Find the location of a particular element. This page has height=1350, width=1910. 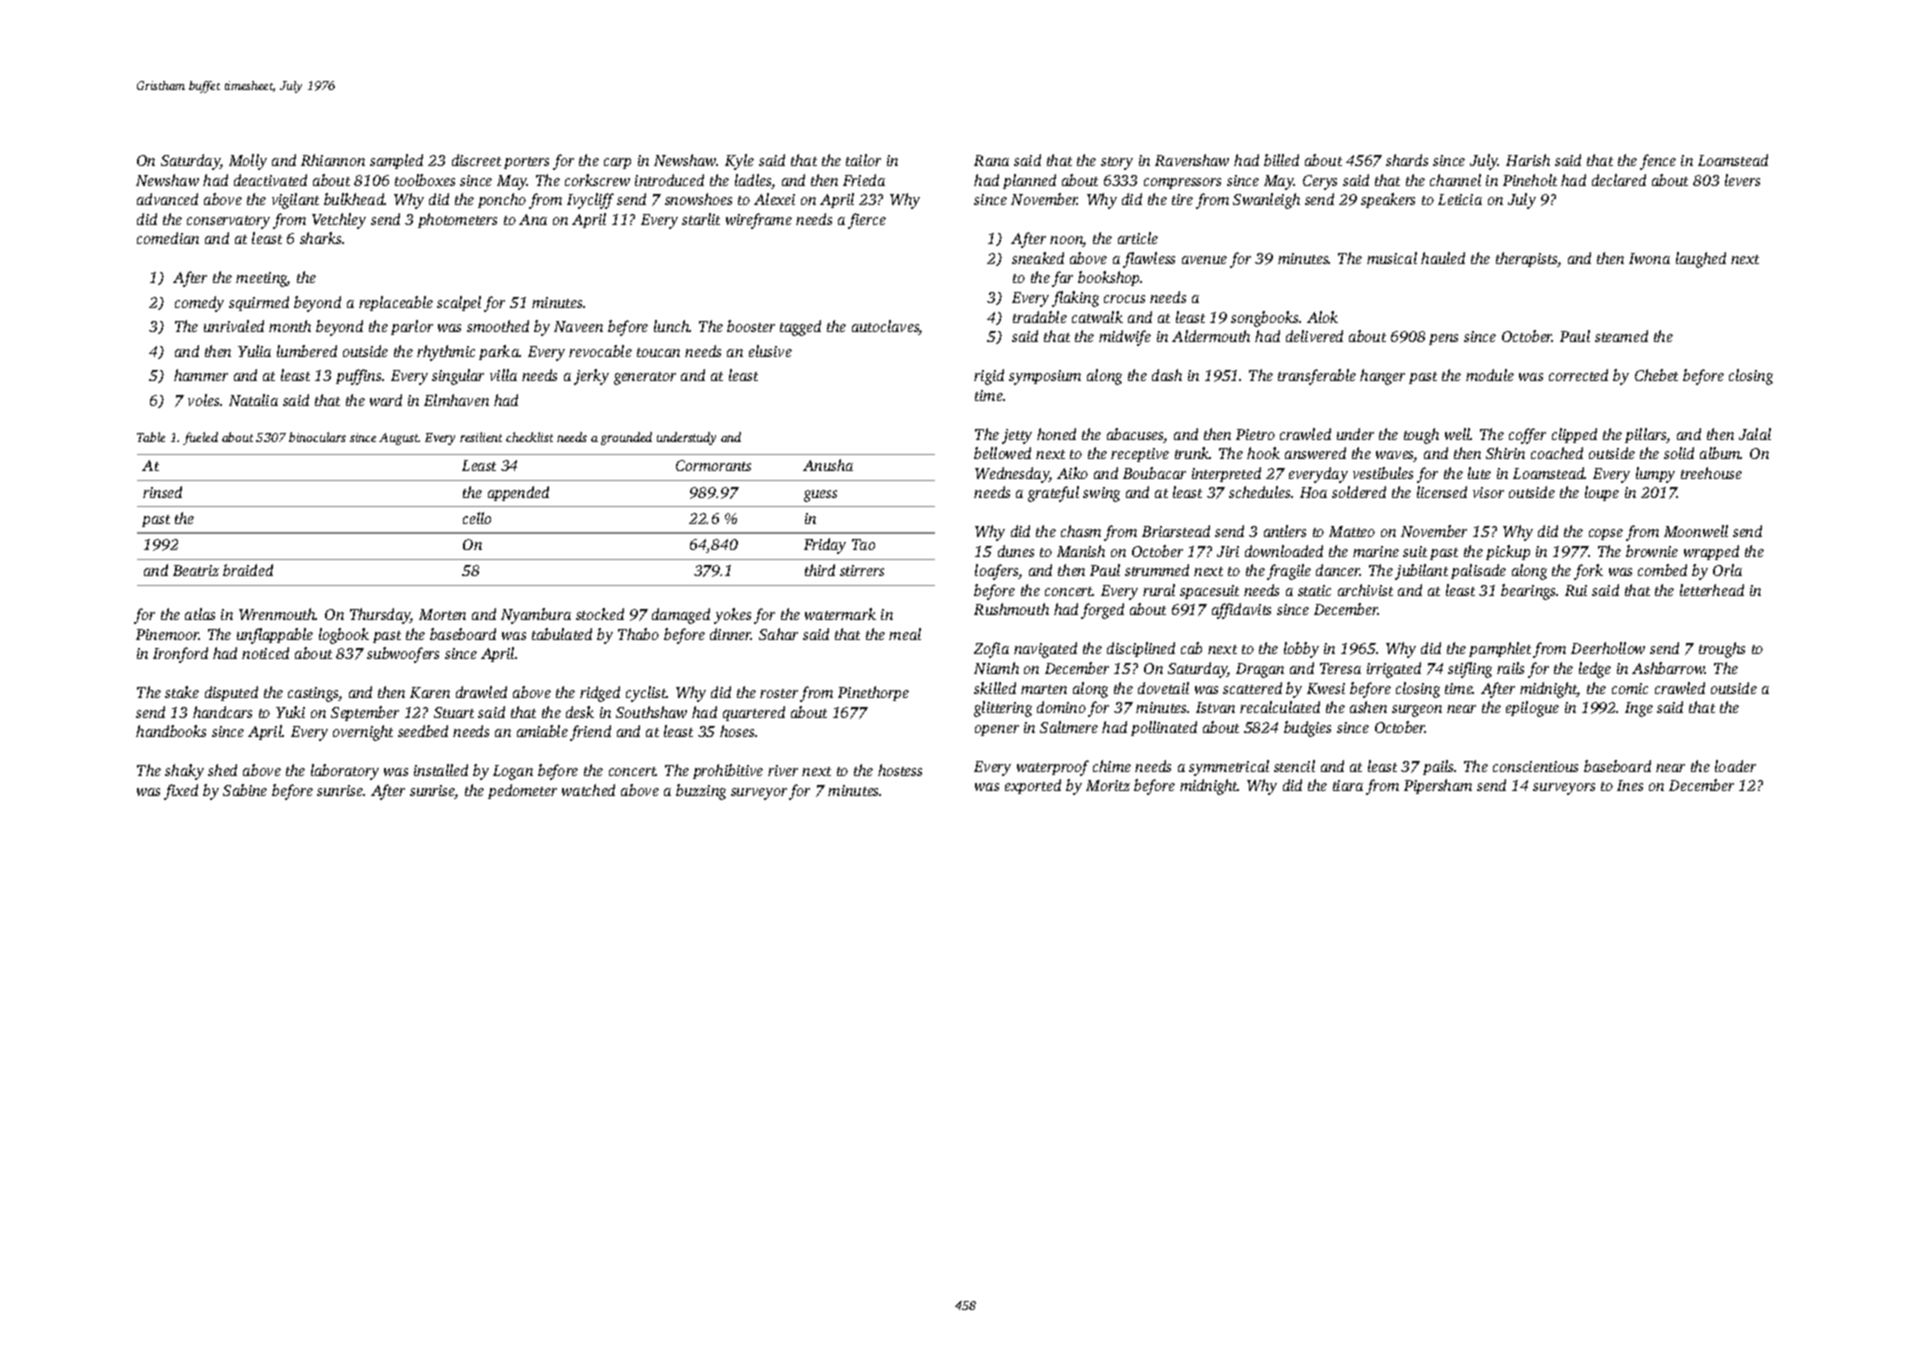

discreet is located at coordinates (476, 160).
